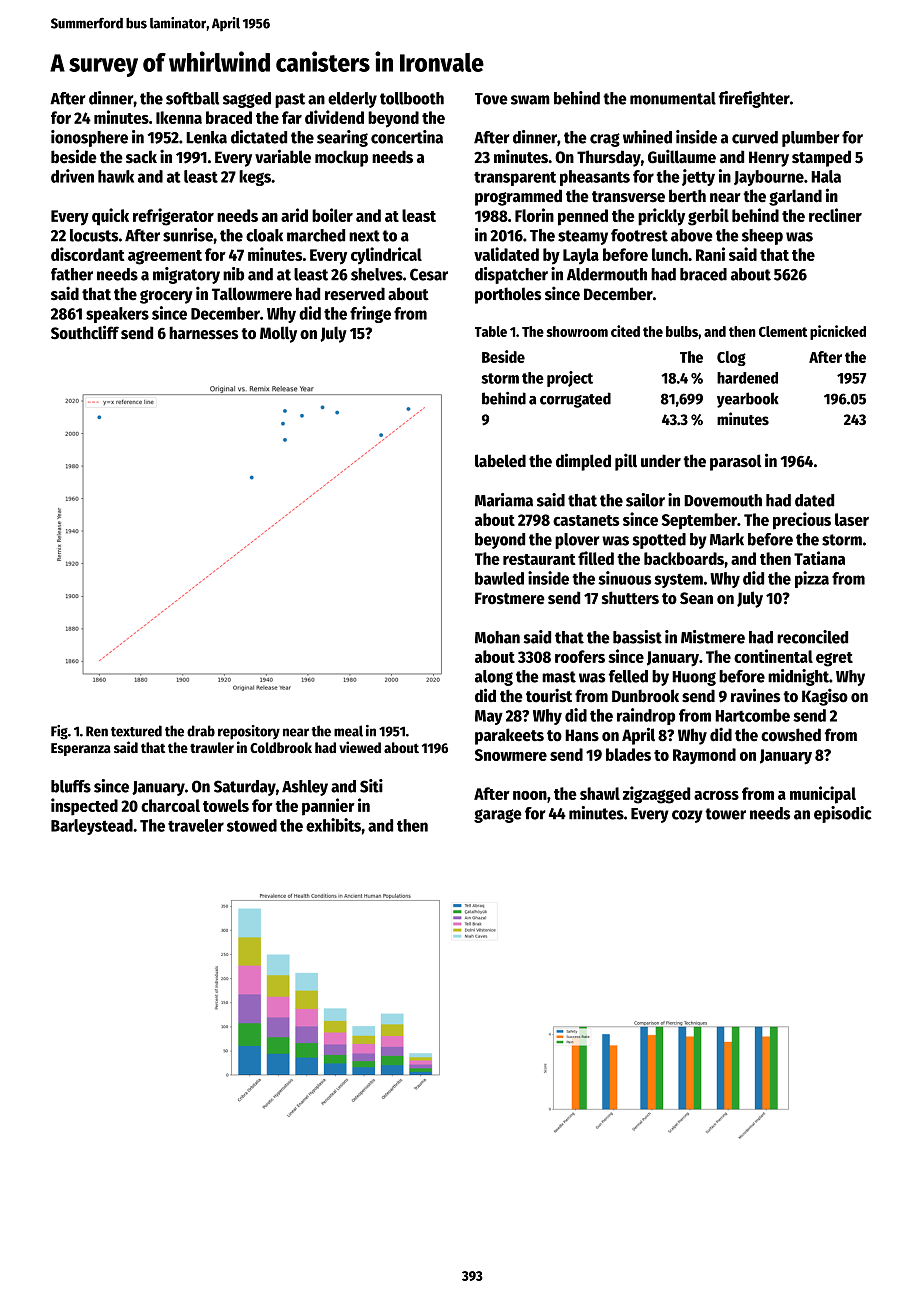 The image size is (924, 1308). Describe the element at coordinates (735, 462) in the screenshot. I see `parasol` at that location.
